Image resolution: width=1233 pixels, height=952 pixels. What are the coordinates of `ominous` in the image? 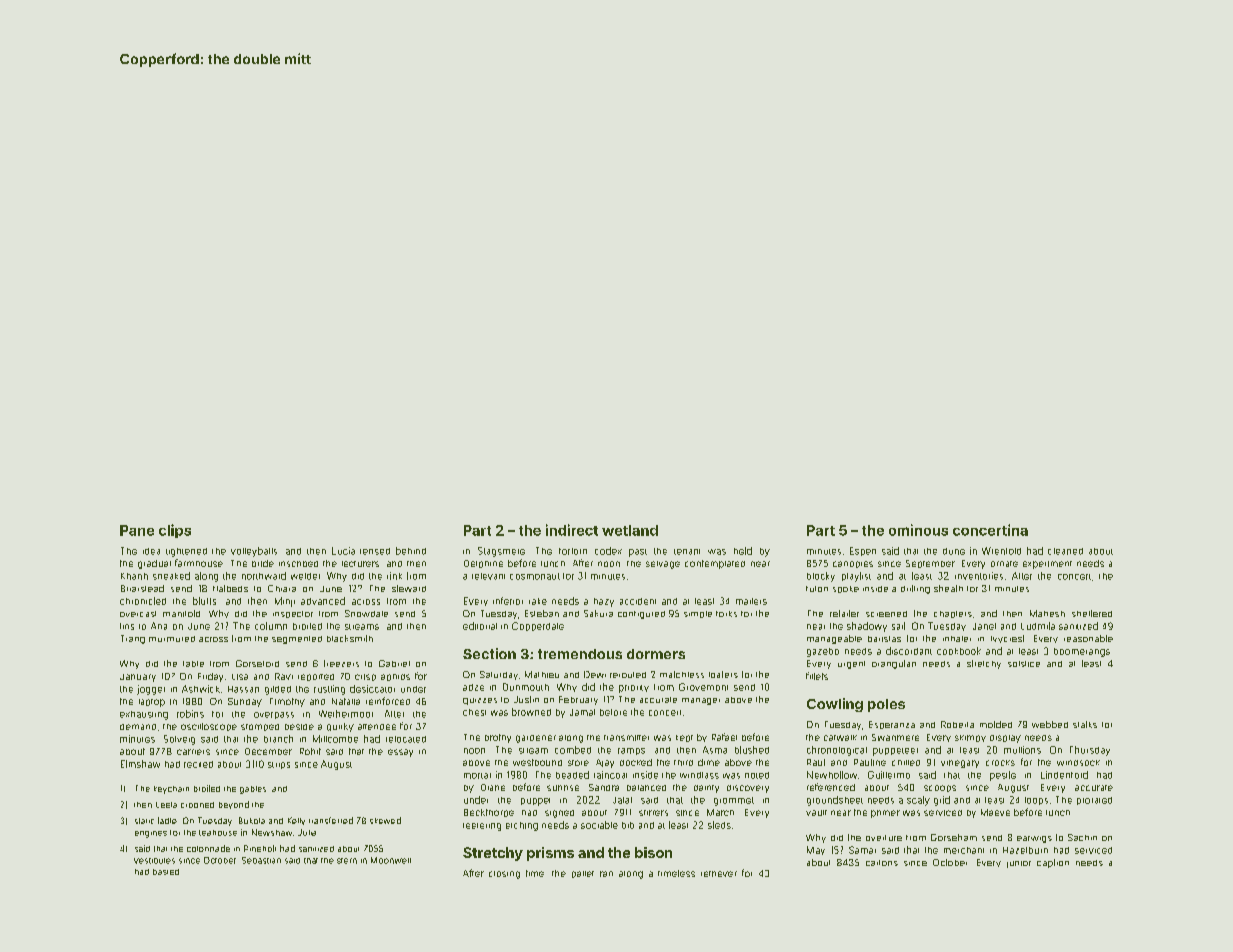 It's located at (918, 530).
